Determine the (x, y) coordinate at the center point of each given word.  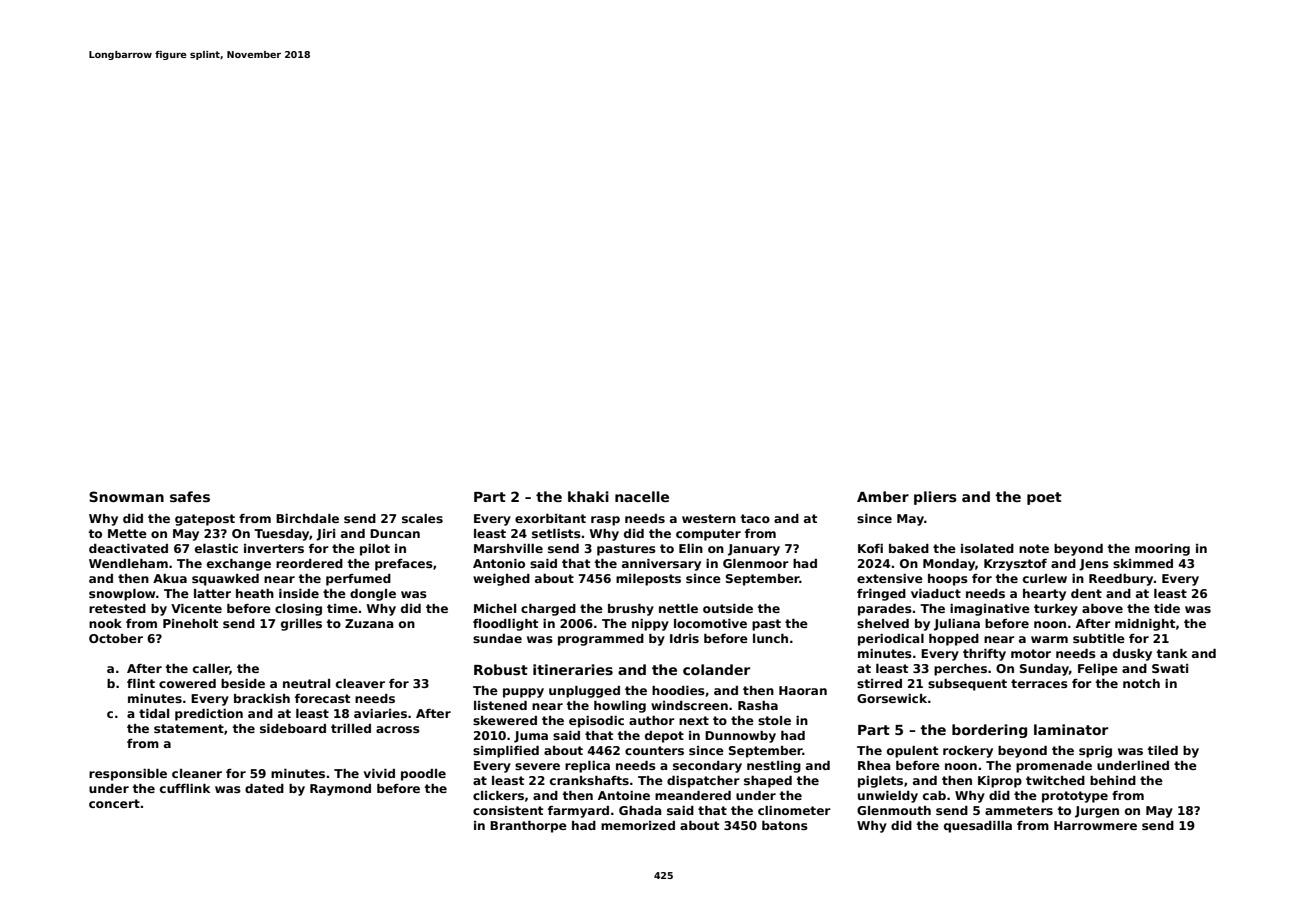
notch (1141, 683)
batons (785, 825)
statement (189, 728)
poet (1044, 498)
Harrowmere (1095, 825)
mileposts (648, 580)
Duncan (395, 533)
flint (141, 683)
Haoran (803, 690)
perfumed (358, 580)
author (652, 720)
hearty (1044, 595)
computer (708, 535)
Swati (1170, 668)
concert (114, 803)
